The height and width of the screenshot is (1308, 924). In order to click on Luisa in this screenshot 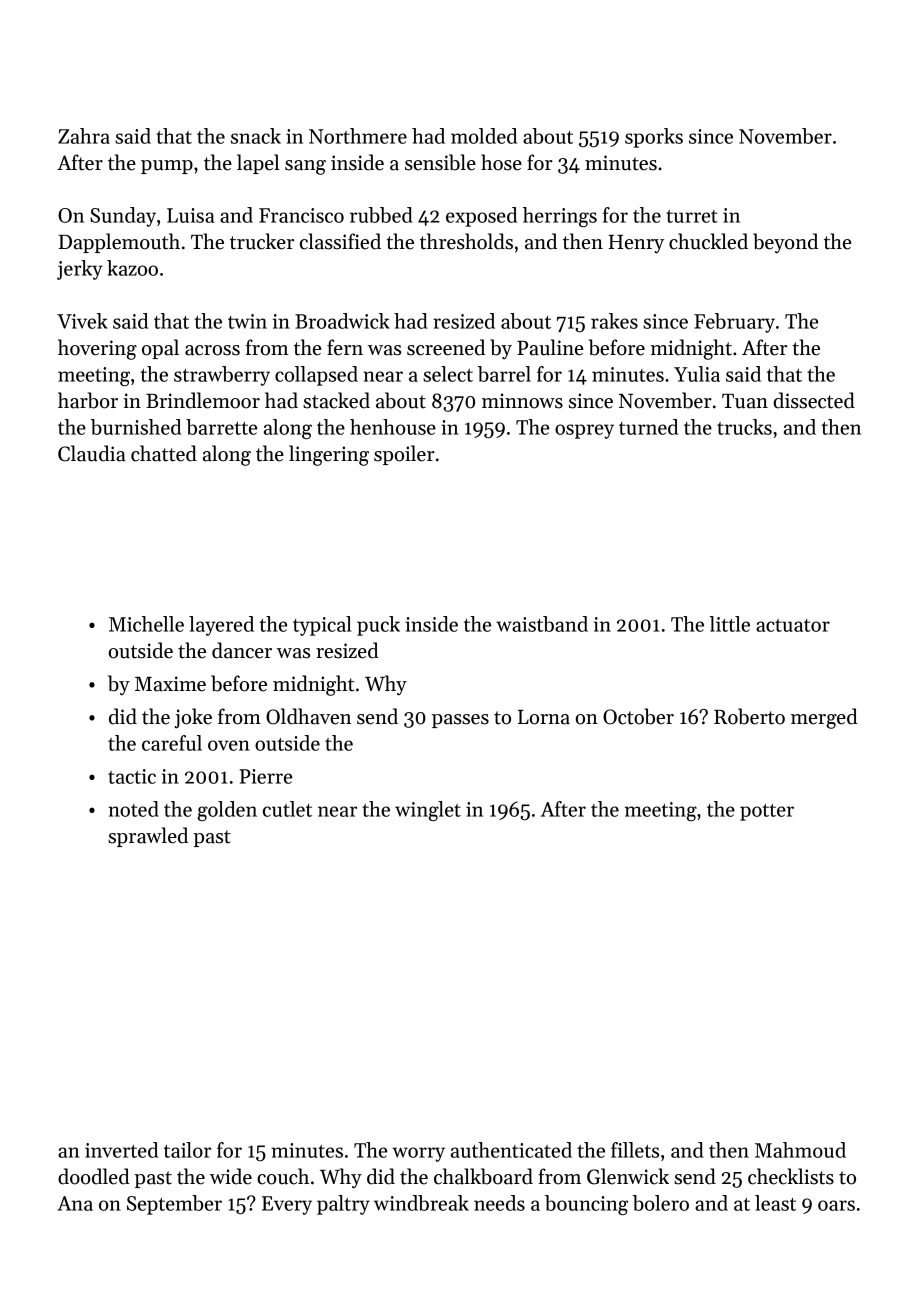, I will do `click(190, 215)`.
